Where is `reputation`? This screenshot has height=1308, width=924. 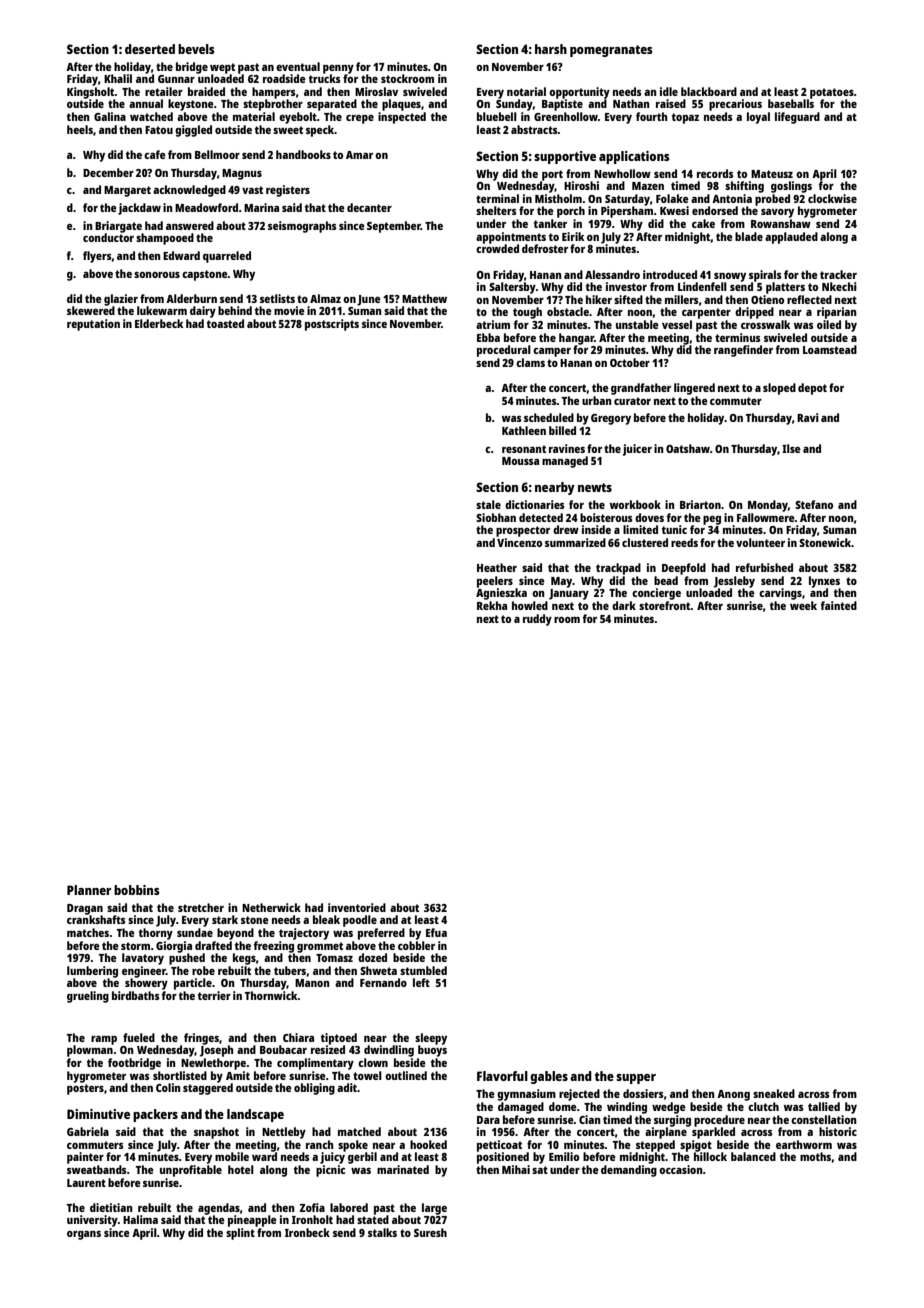 reputation is located at coordinates (93, 325).
